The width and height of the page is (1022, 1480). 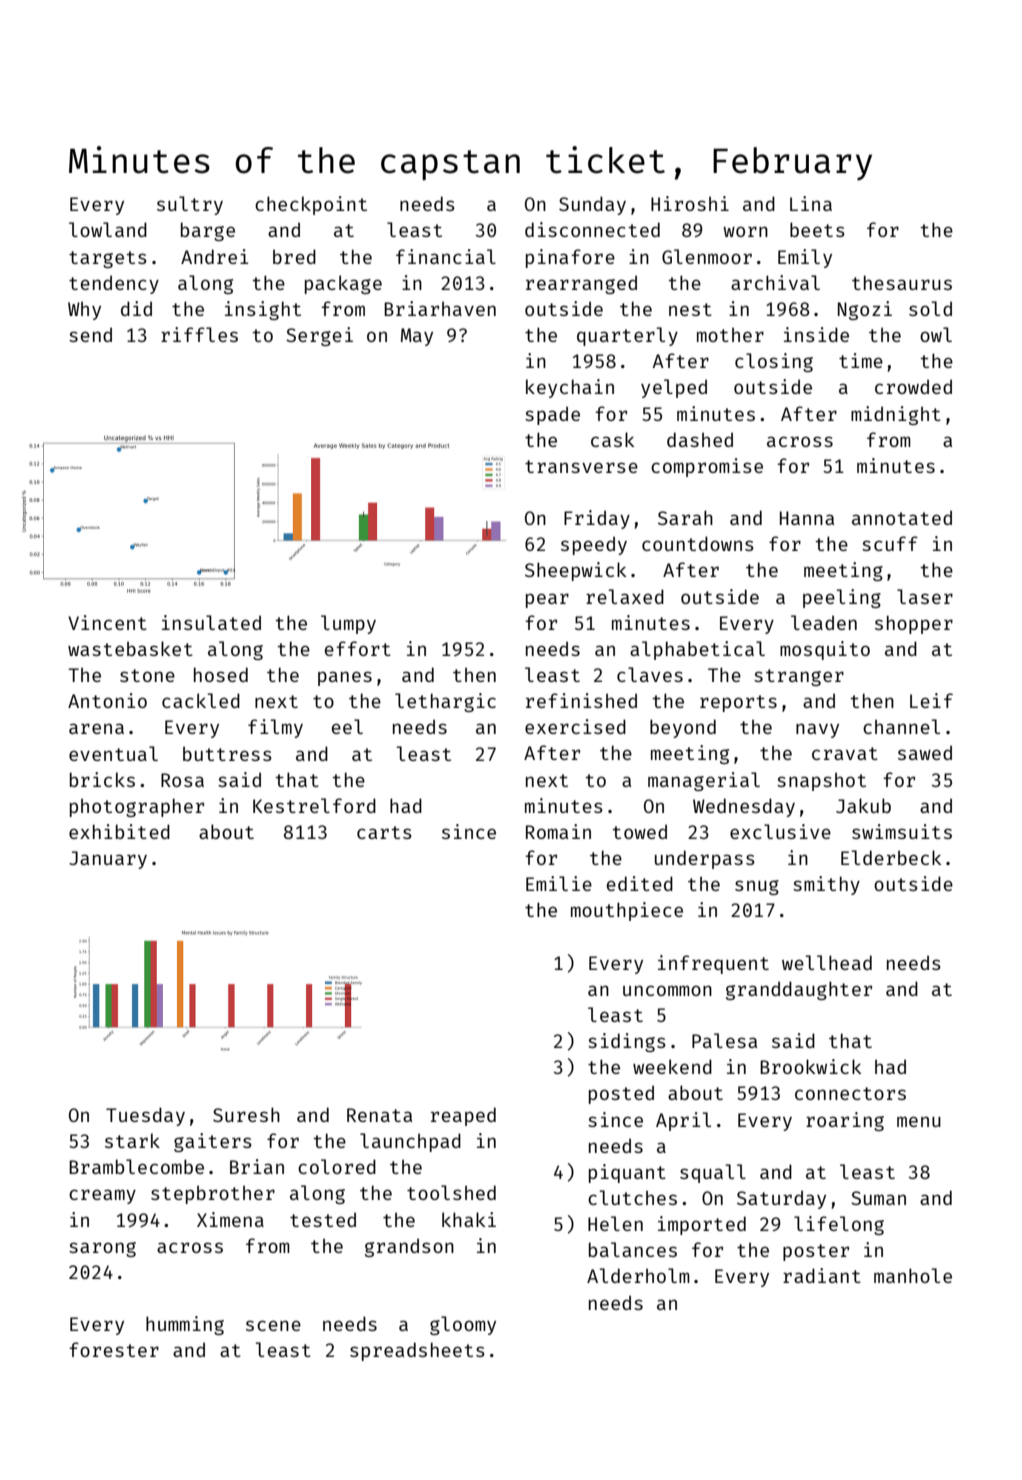 I want to click on Vincent, so click(x=107, y=622).
